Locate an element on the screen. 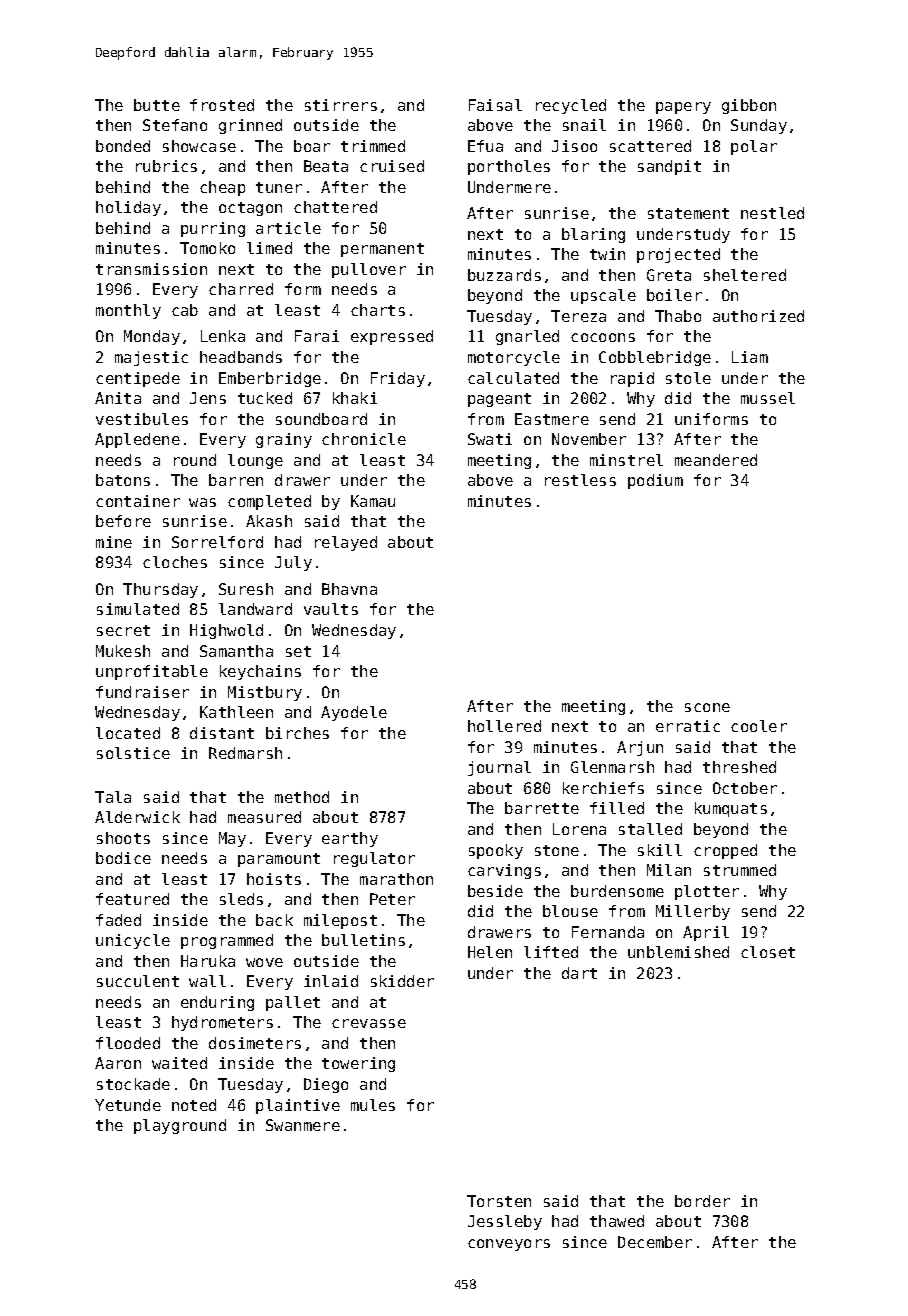  Efua is located at coordinates (485, 146).
